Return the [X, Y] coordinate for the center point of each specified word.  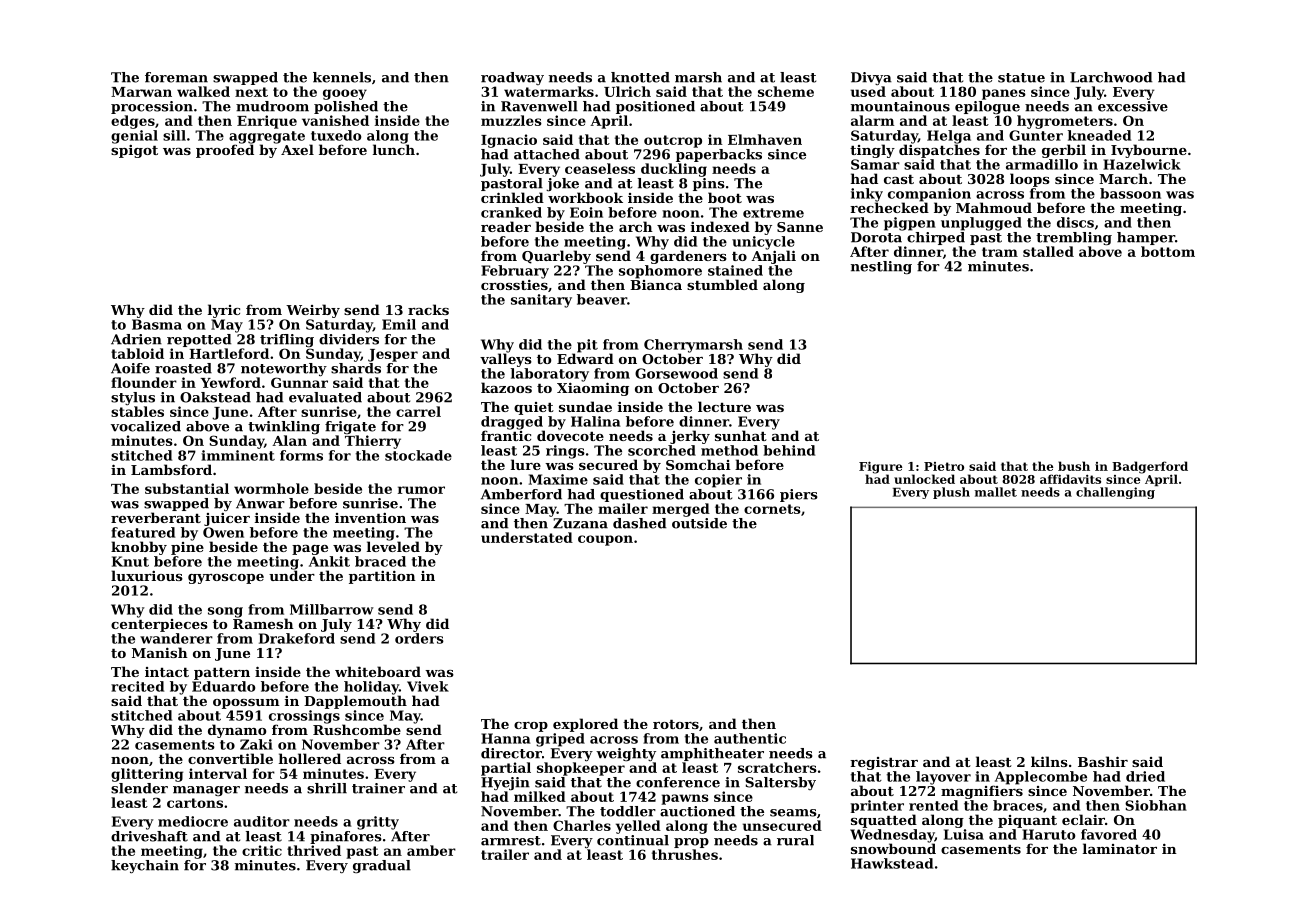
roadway [512, 78]
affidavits [1070, 479]
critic [262, 850]
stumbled [722, 284]
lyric [224, 311]
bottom [1168, 251]
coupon [605, 540]
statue [1021, 78]
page [310, 550]
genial [134, 137]
